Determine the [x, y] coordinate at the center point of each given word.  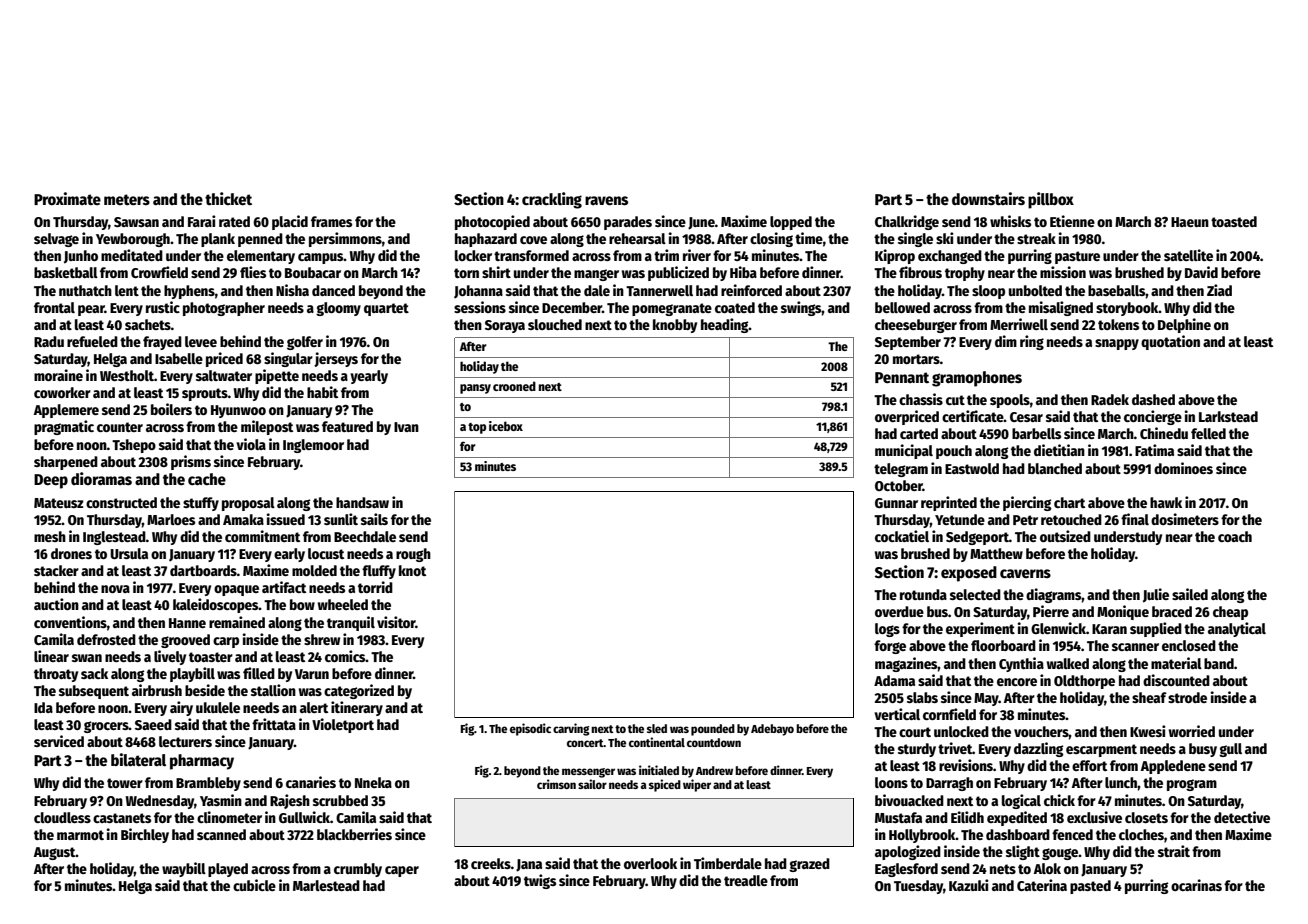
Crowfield [159, 272]
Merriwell [1019, 324]
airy [181, 708]
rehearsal [637, 238]
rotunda [923, 594]
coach [1235, 536]
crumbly [358, 870]
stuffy [201, 504]
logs [887, 630]
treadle [746, 880]
